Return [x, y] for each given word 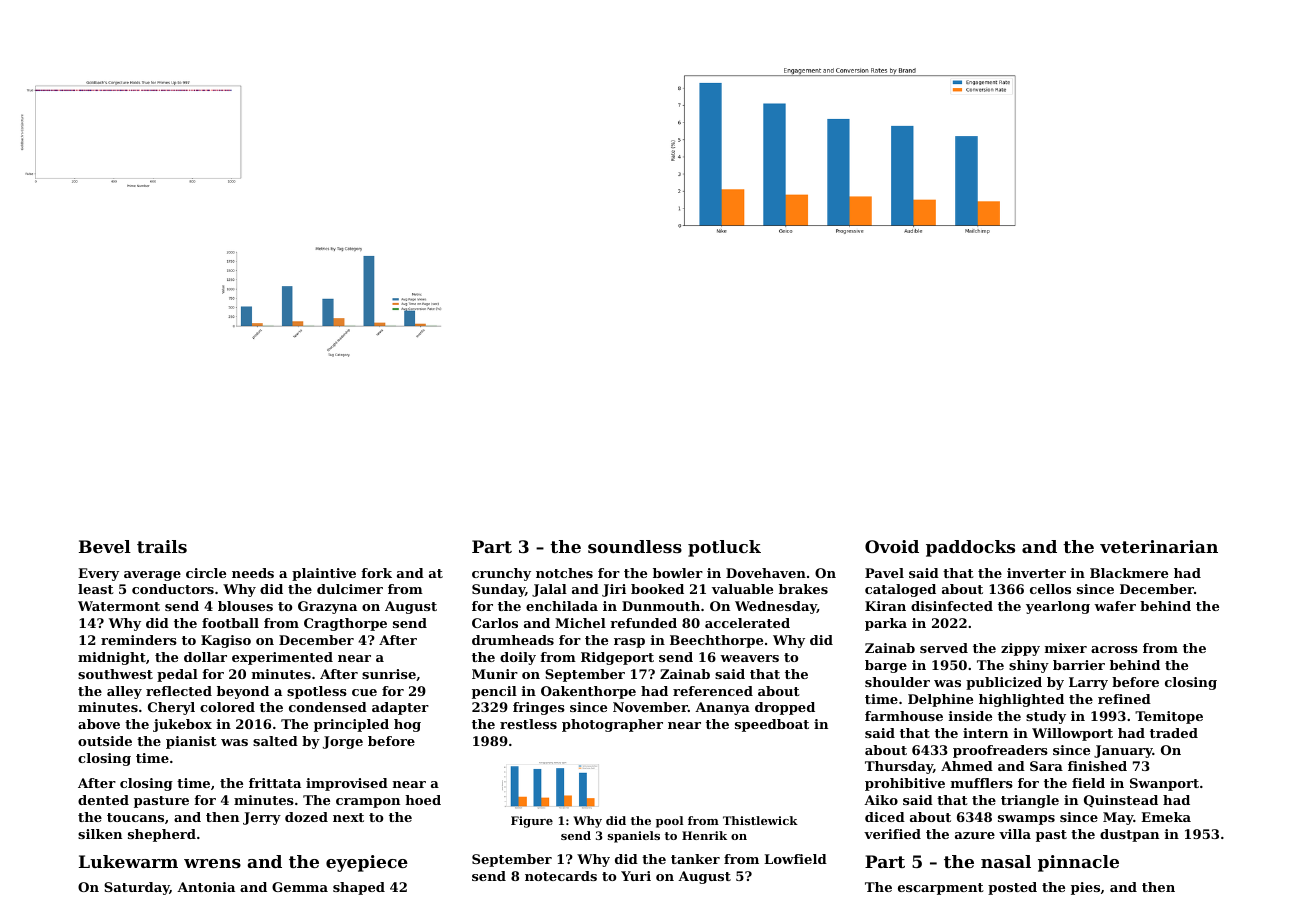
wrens [212, 863]
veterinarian [1159, 546]
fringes [539, 708]
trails [162, 546]
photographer [612, 725]
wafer [1115, 606]
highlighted [1021, 700]
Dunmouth [661, 606]
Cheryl [171, 708]
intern [985, 733]
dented [103, 800]
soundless [635, 546]
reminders [139, 640]
